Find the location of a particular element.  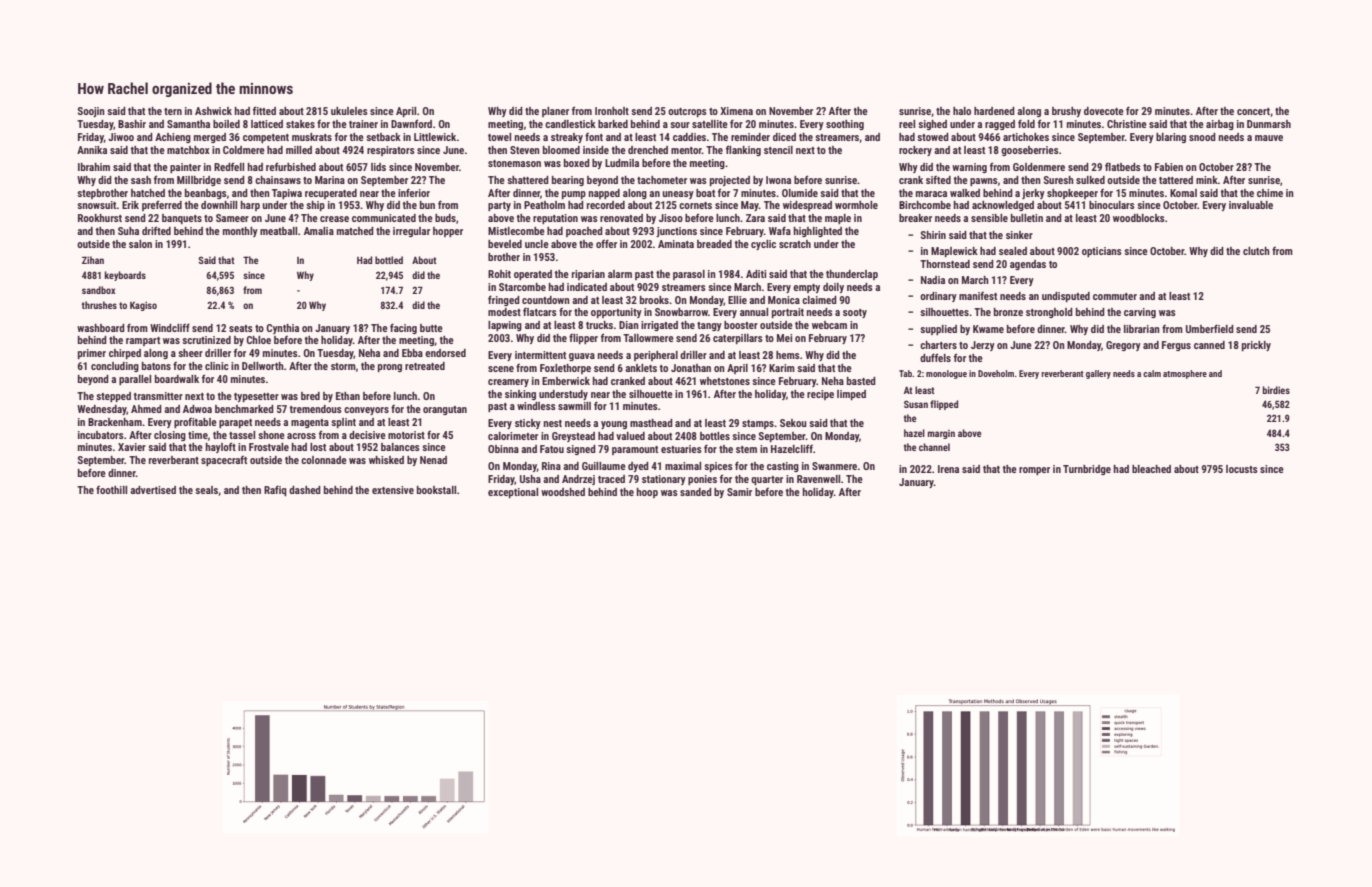

incubators is located at coordinates (101, 435).
